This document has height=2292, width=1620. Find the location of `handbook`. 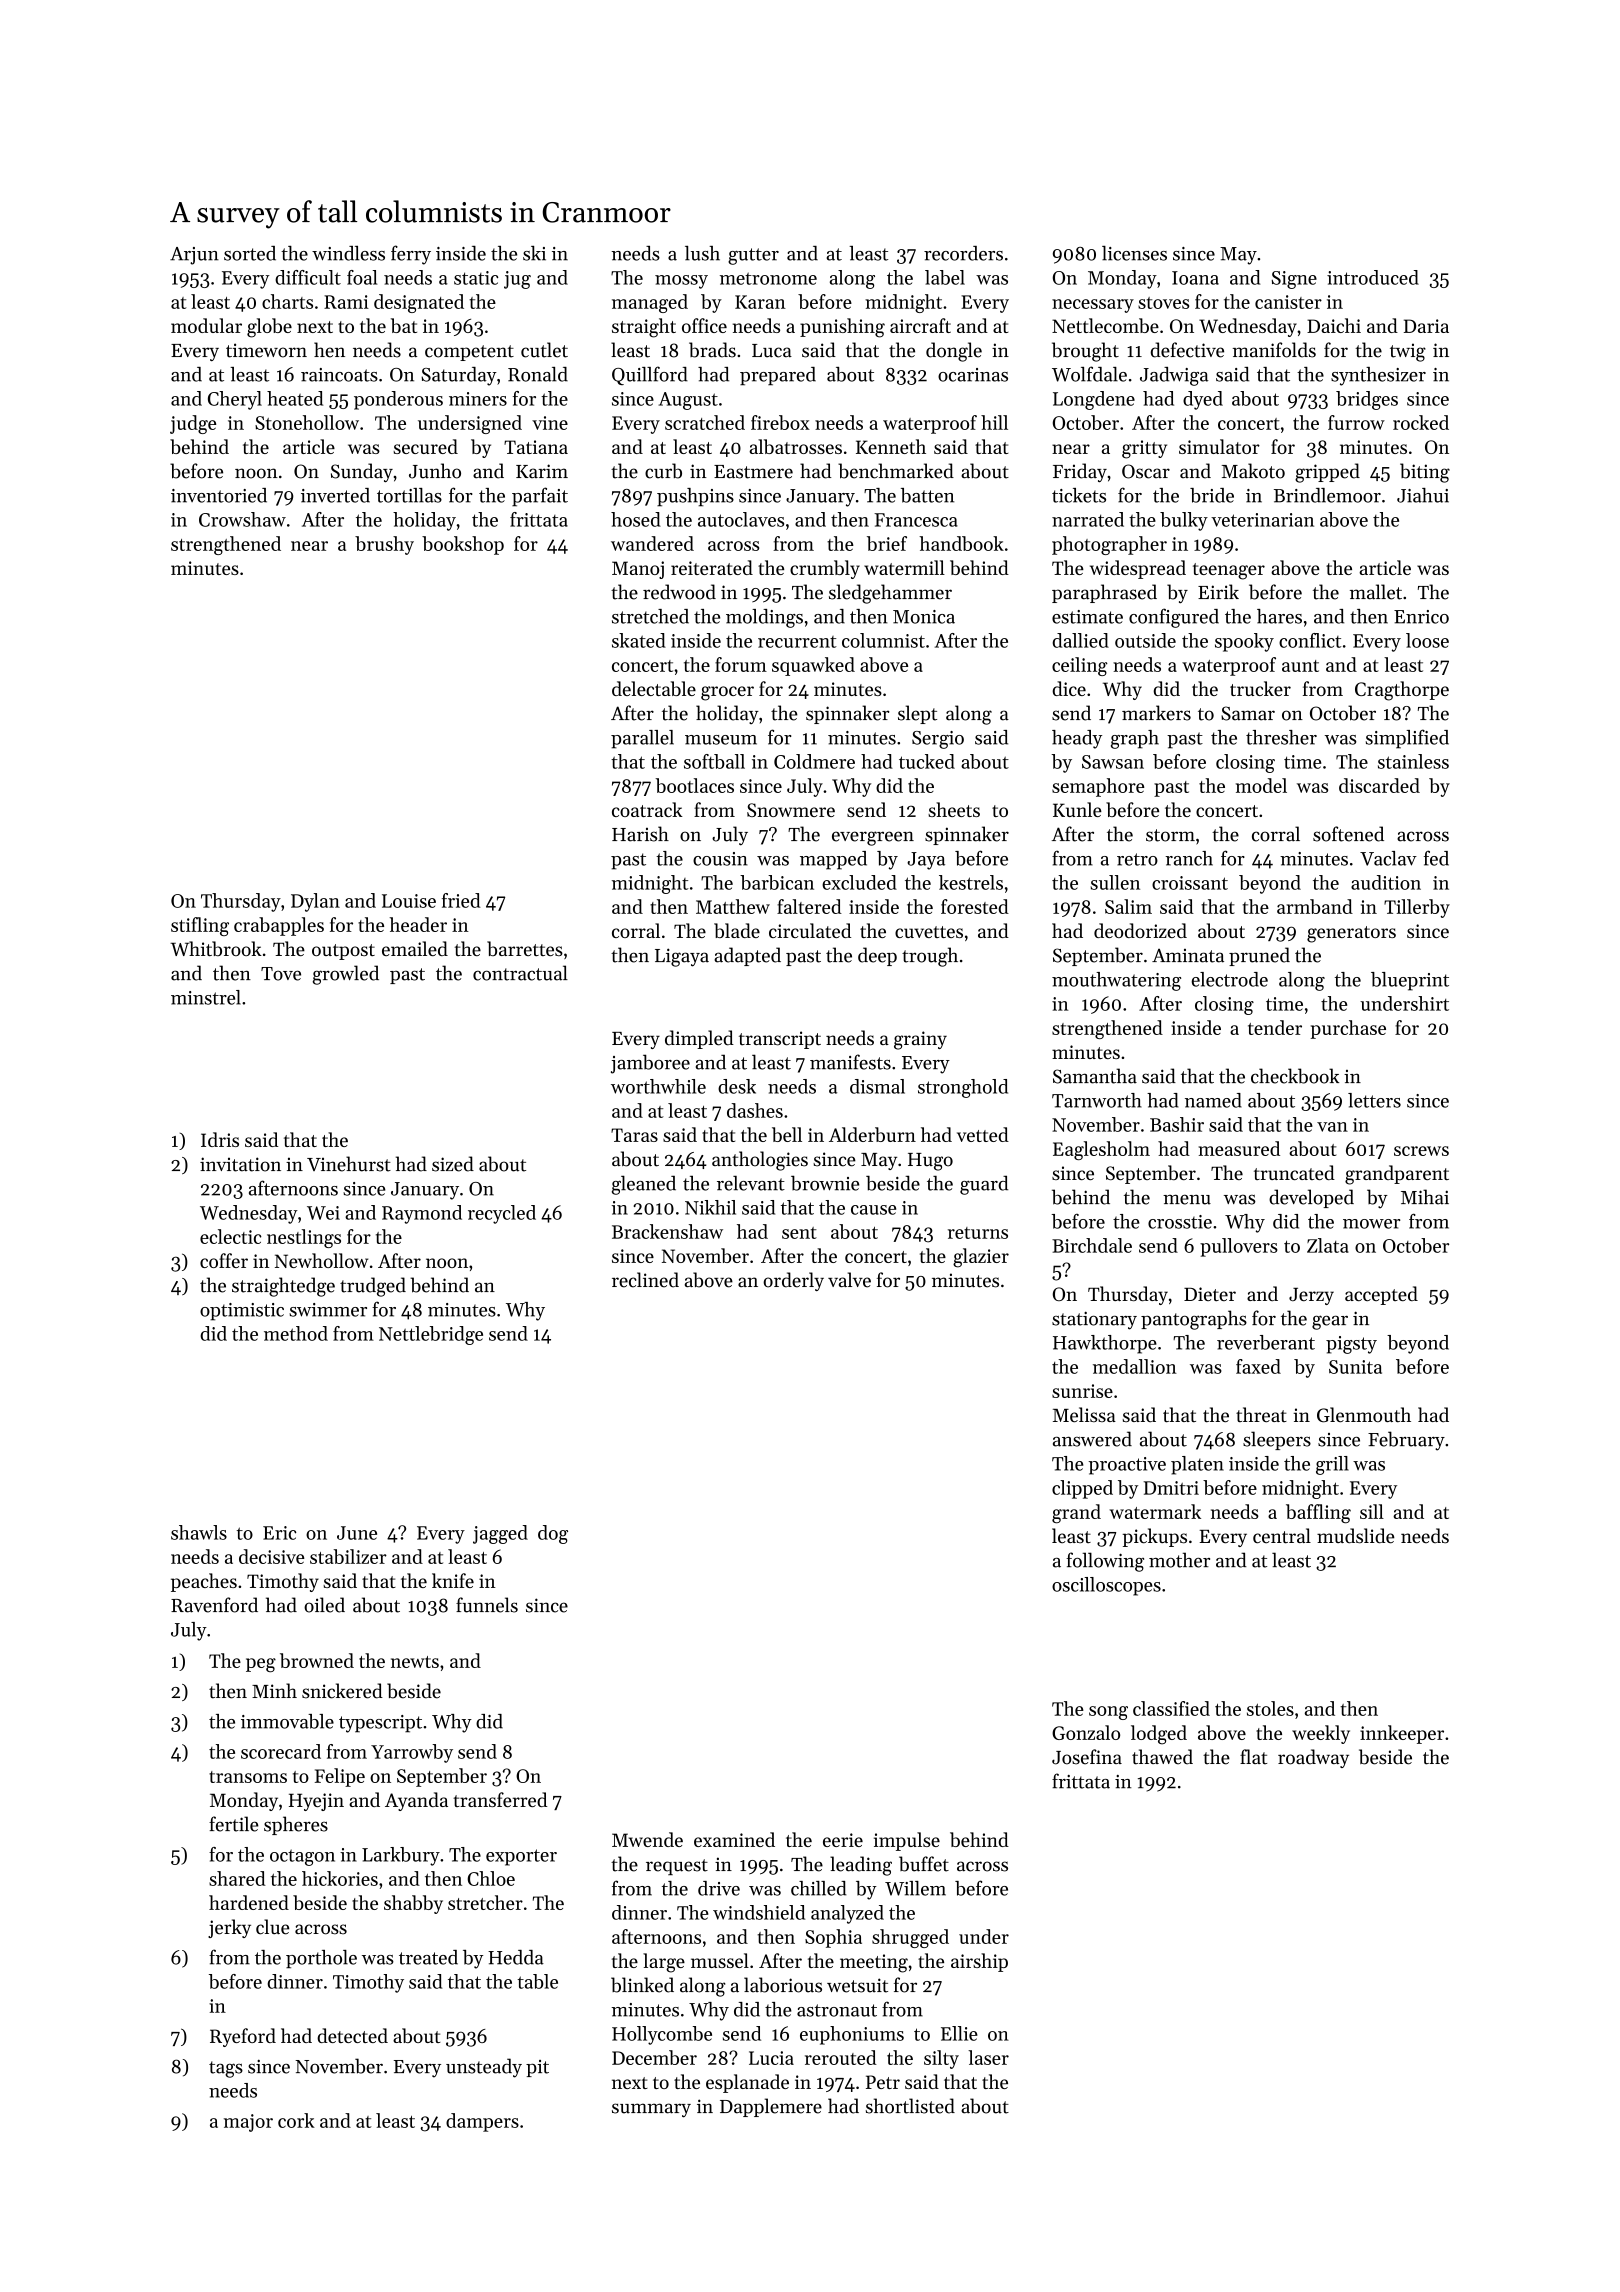

handbook is located at coordinates (961, 543).
